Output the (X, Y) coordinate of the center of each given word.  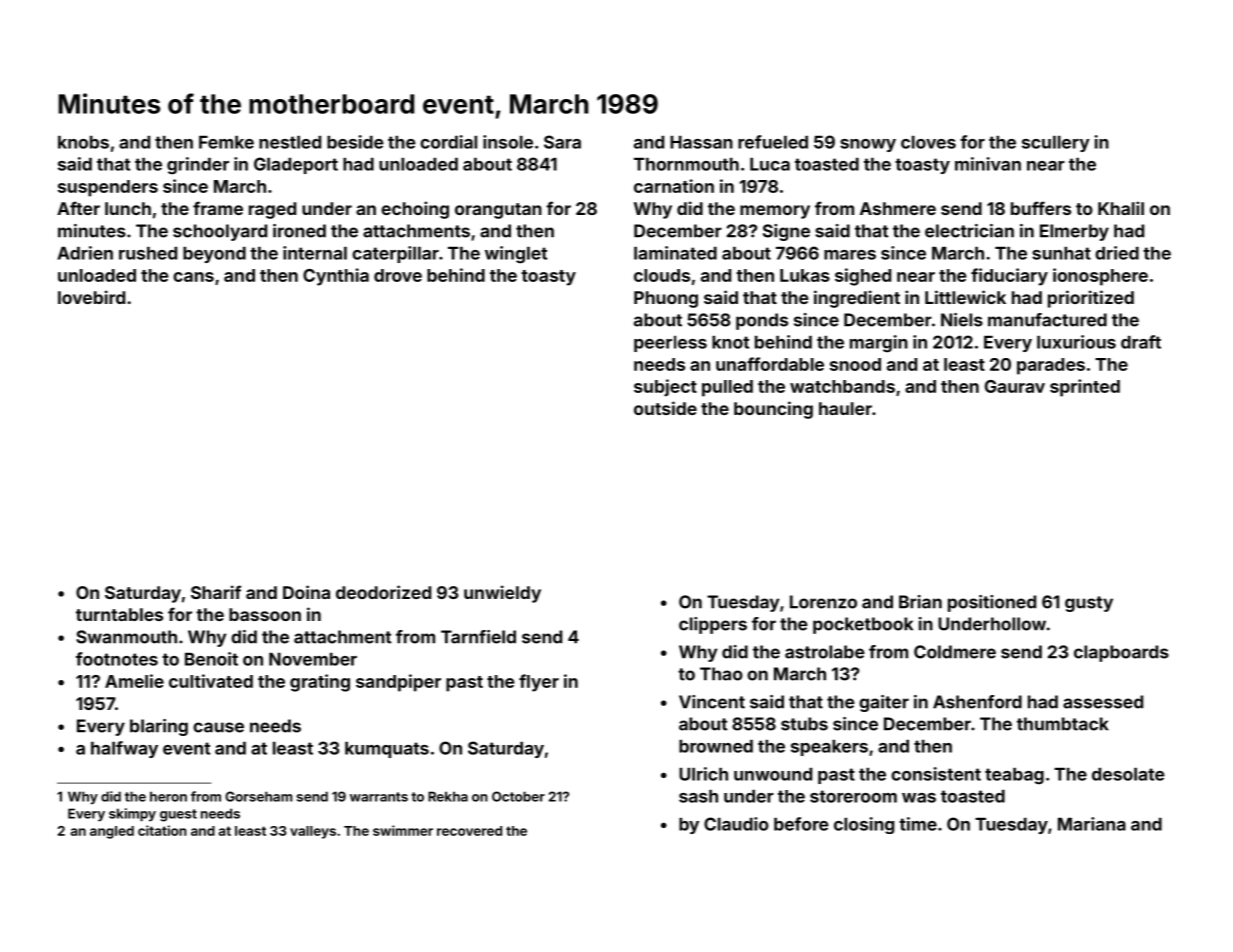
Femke (226, 142)
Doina (306, 592)
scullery (1056, 144)
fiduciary (1009, 277)
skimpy (132, 815)
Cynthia (336, 277)
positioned (992, 603)
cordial (448, 142)
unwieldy (502, 594)
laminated (675, 253)
